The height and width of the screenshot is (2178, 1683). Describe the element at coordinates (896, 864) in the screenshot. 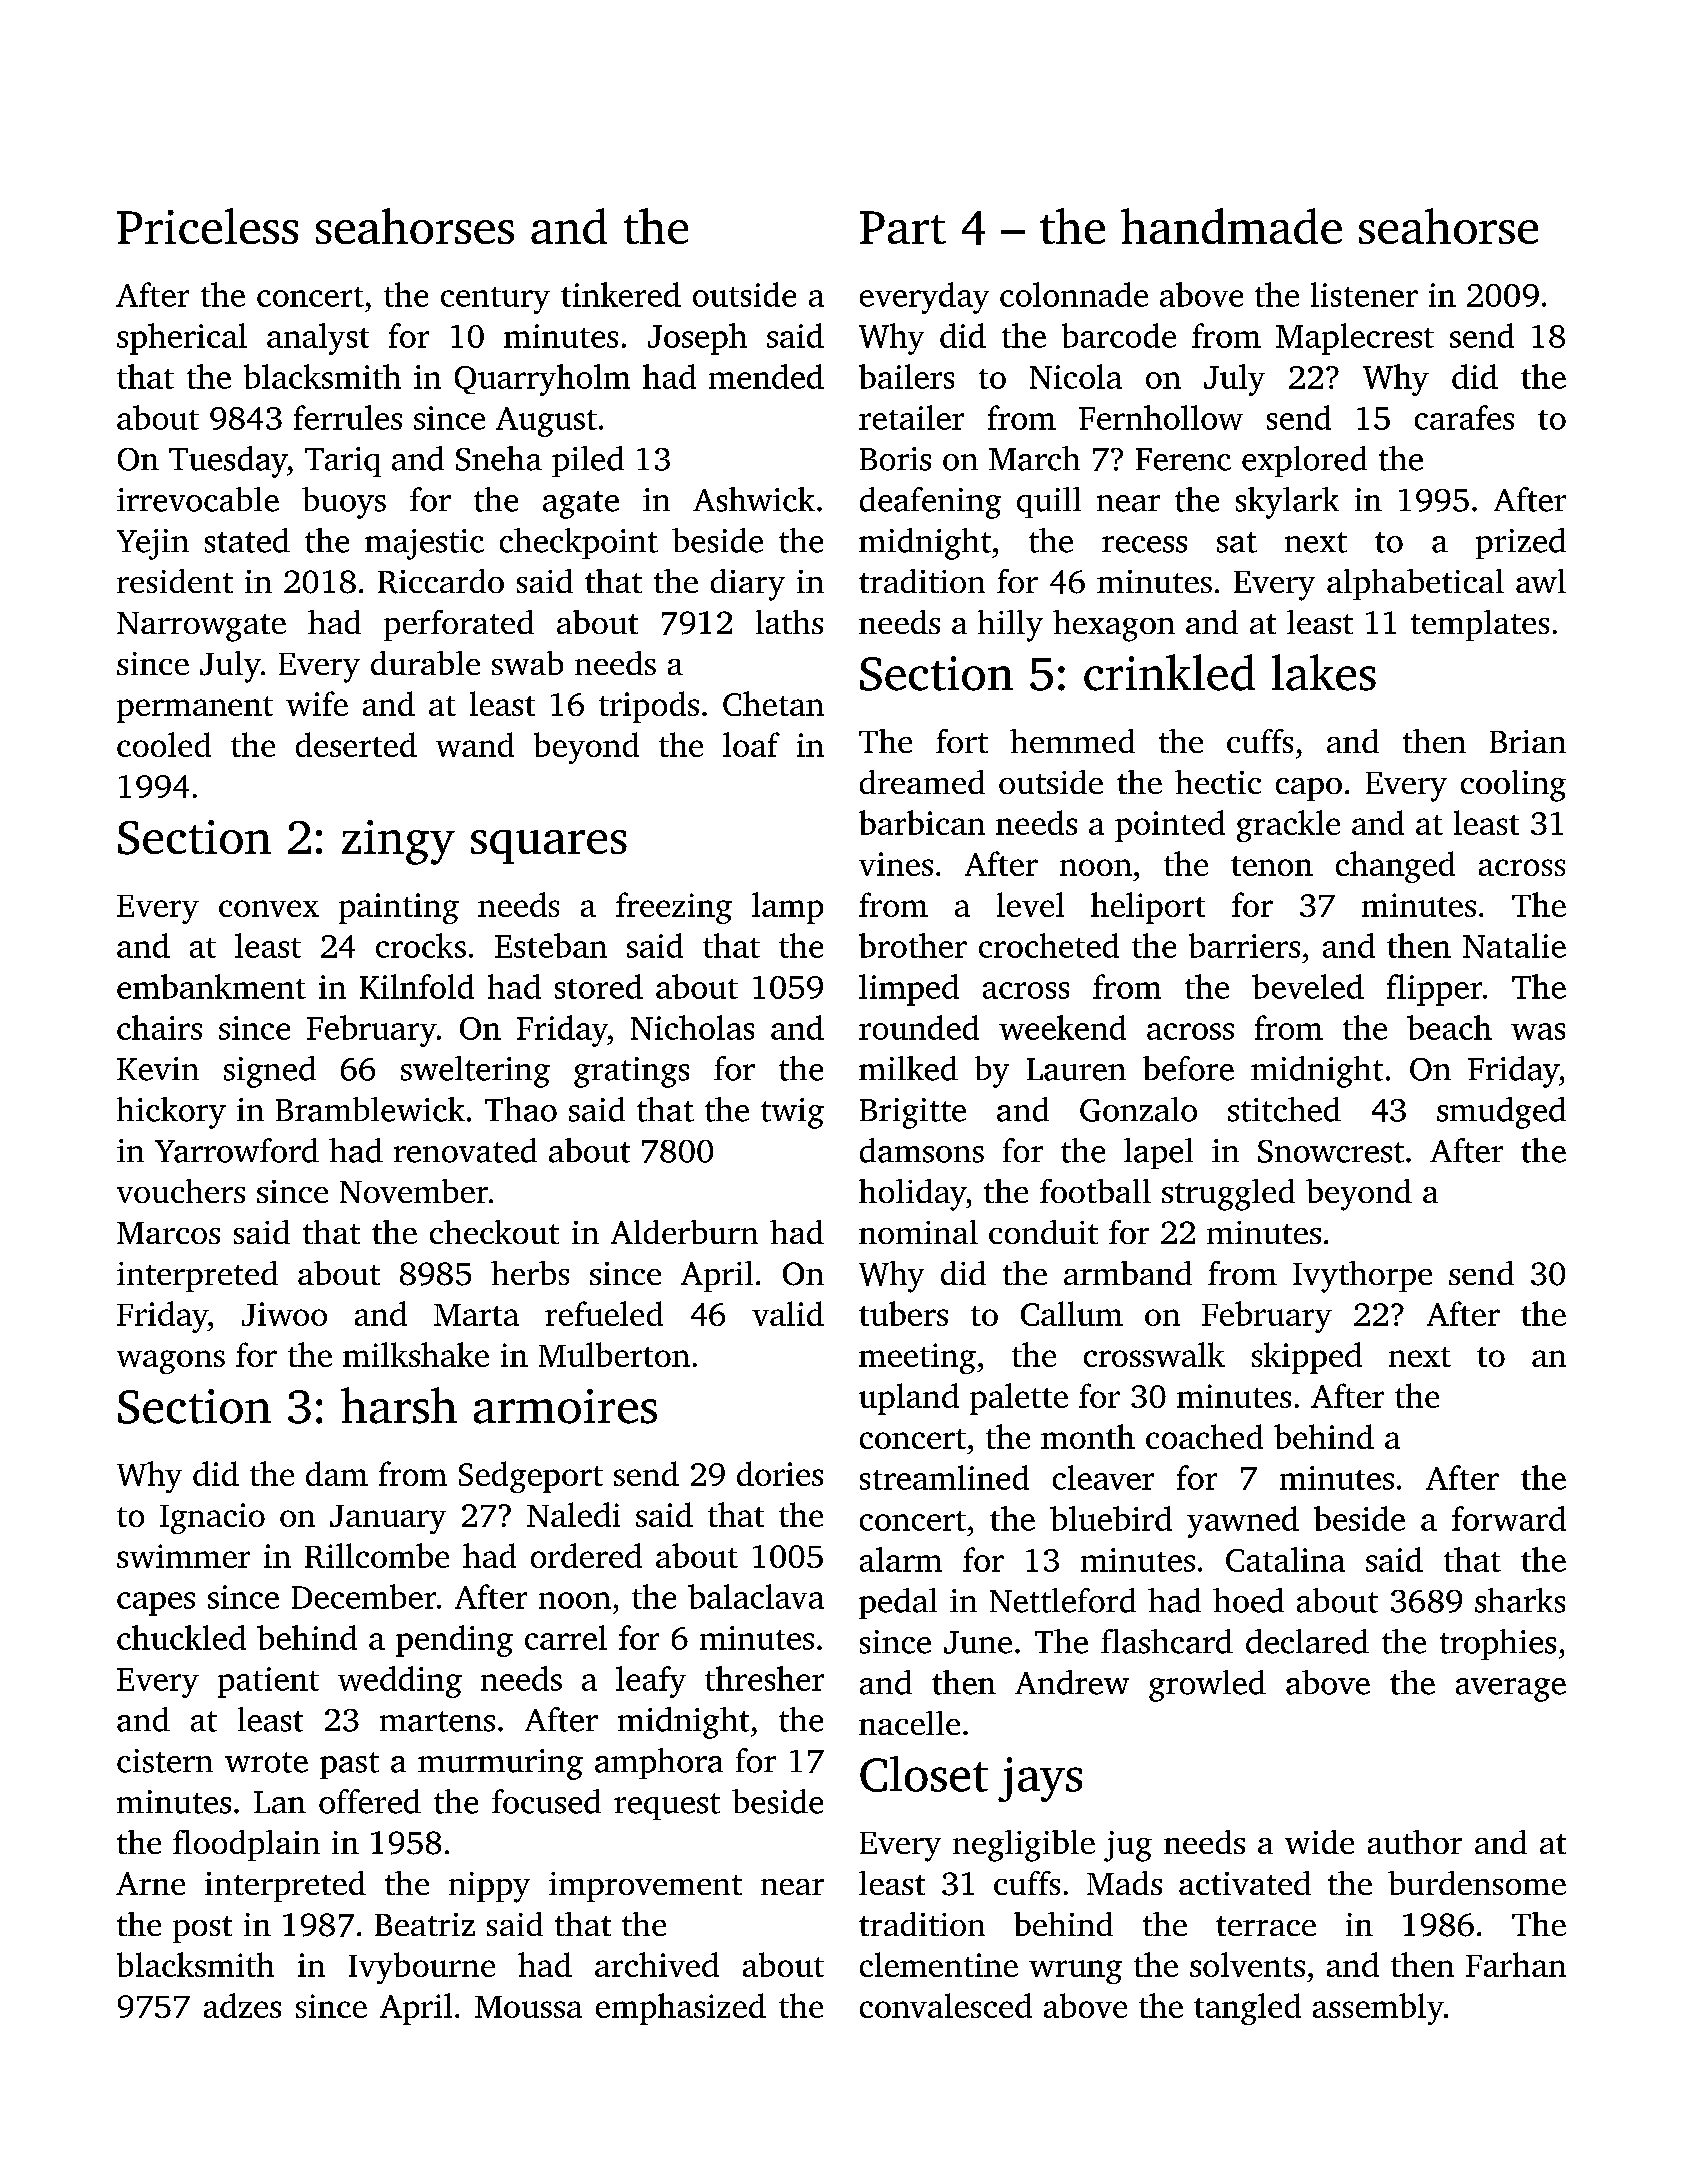

I see `vines` at that location.
